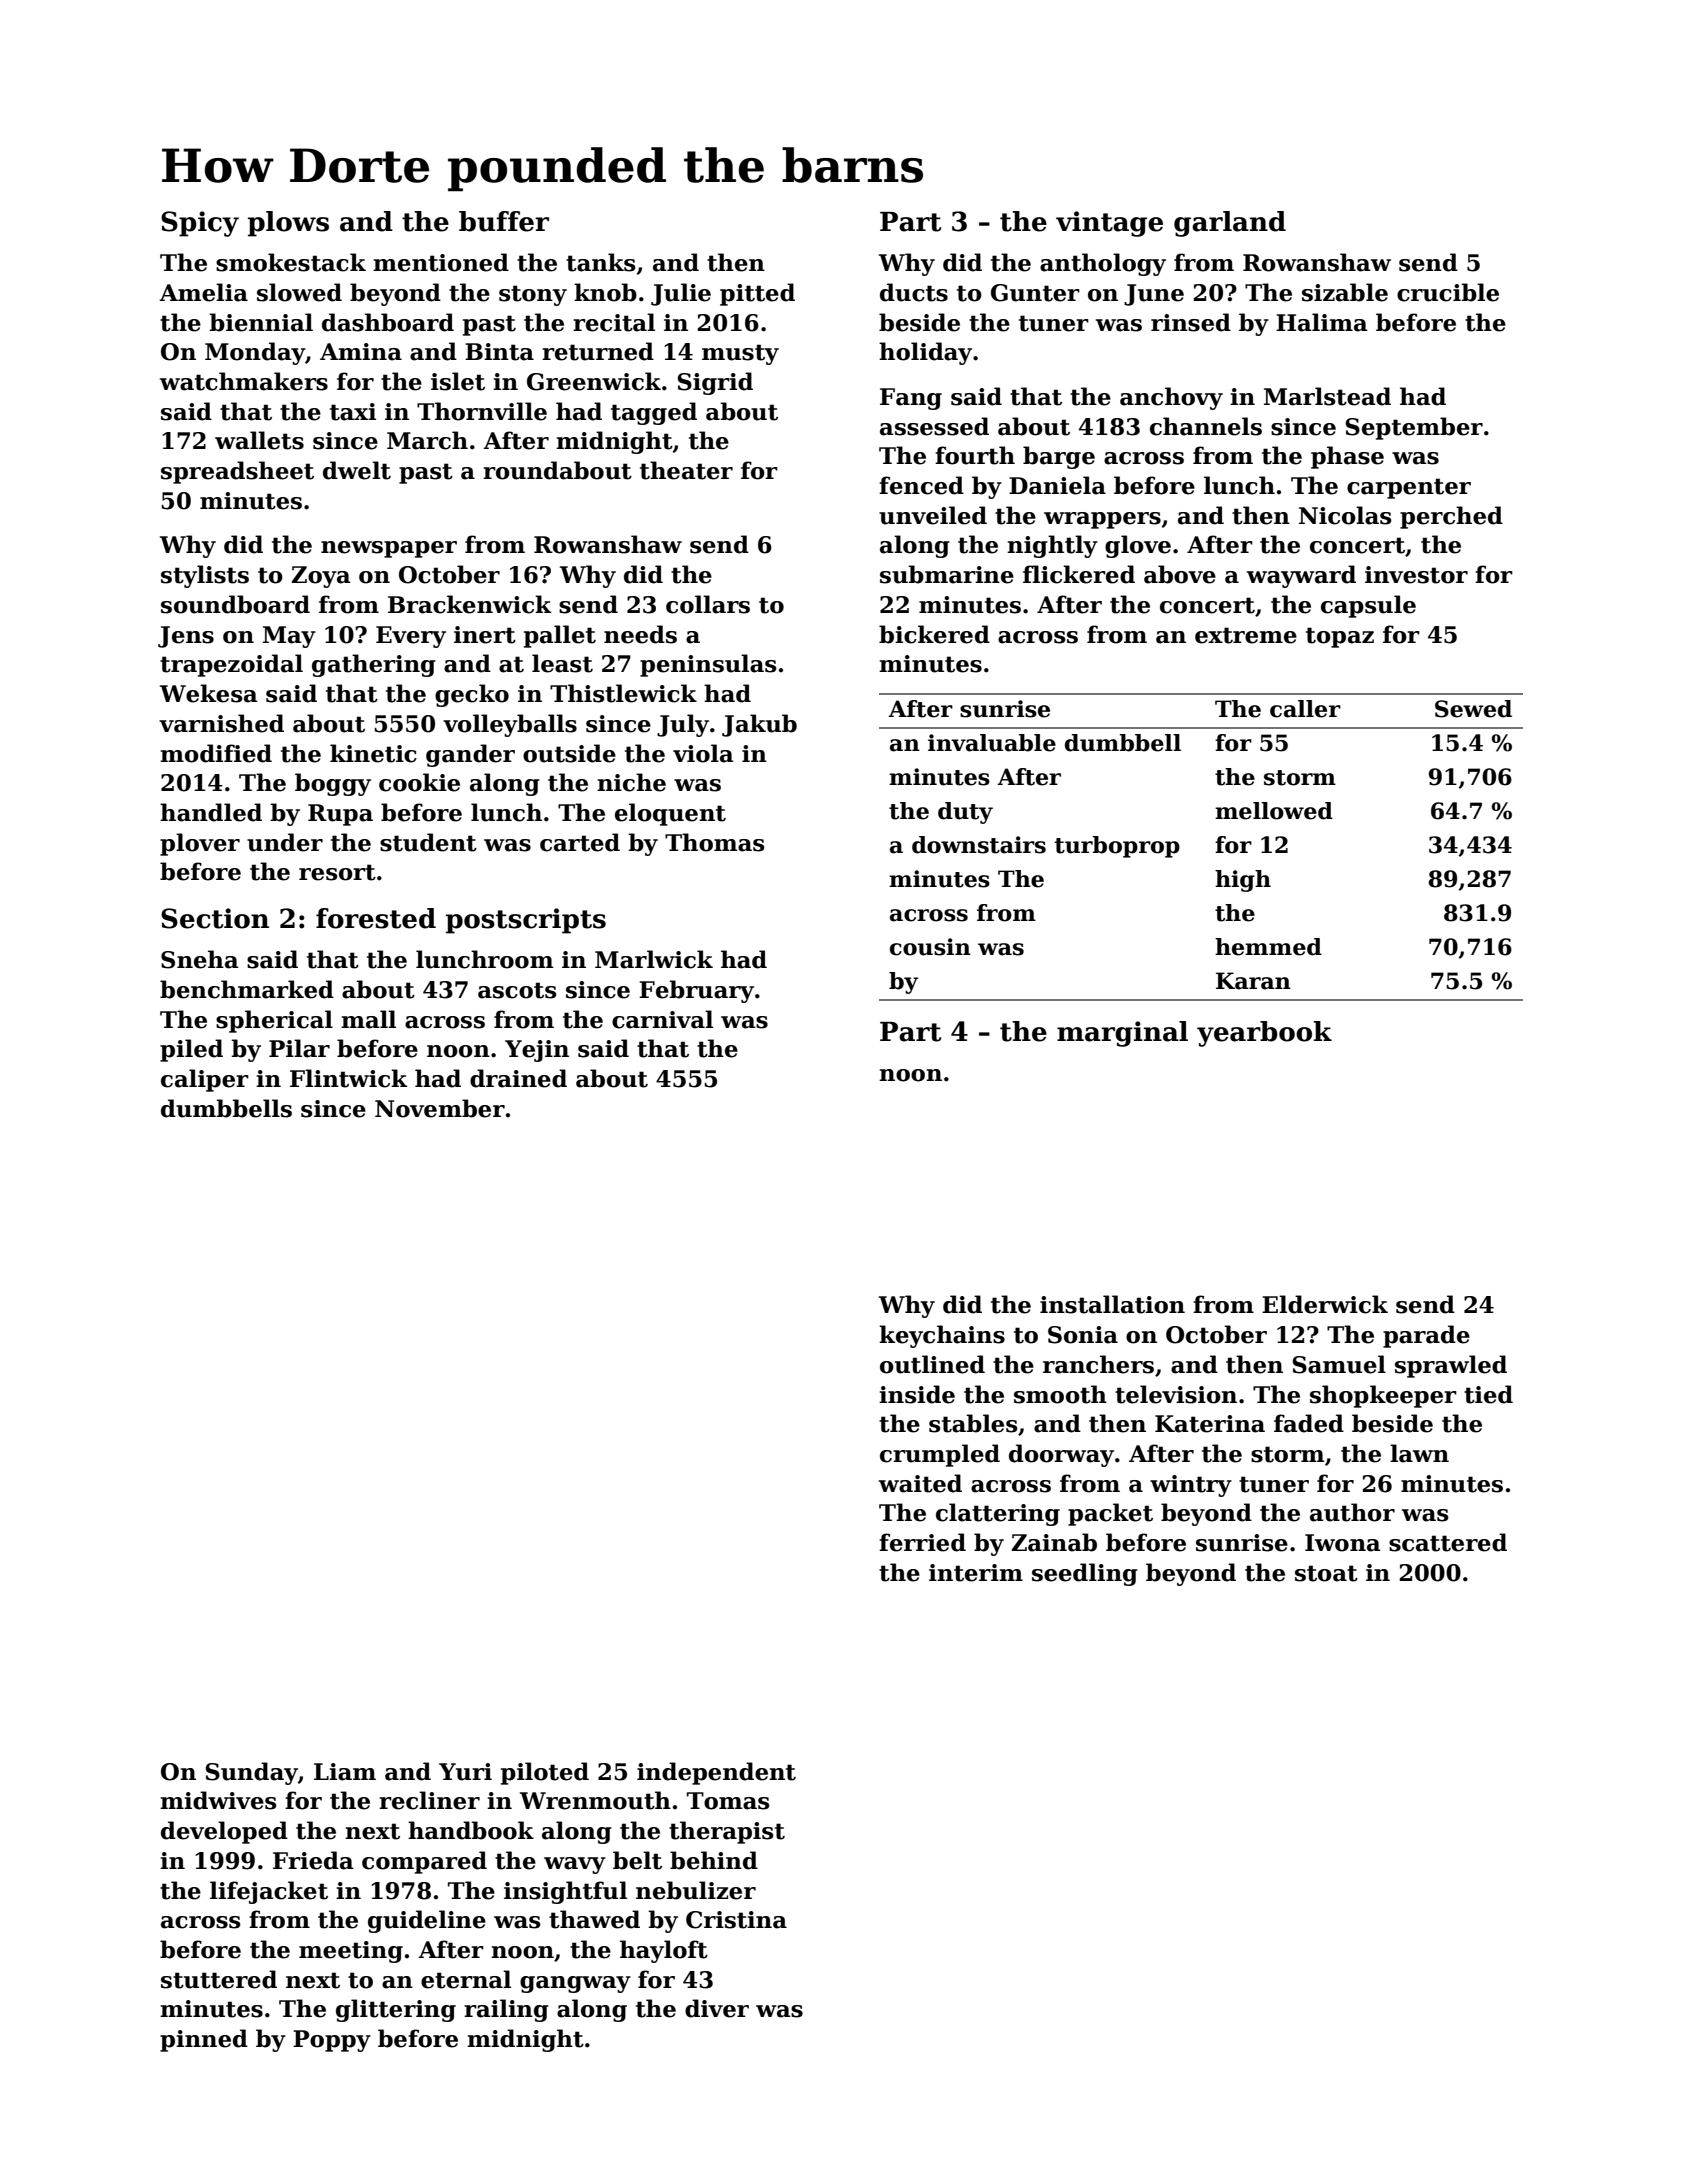  I want to click on packet, so click(1110, 1514).
